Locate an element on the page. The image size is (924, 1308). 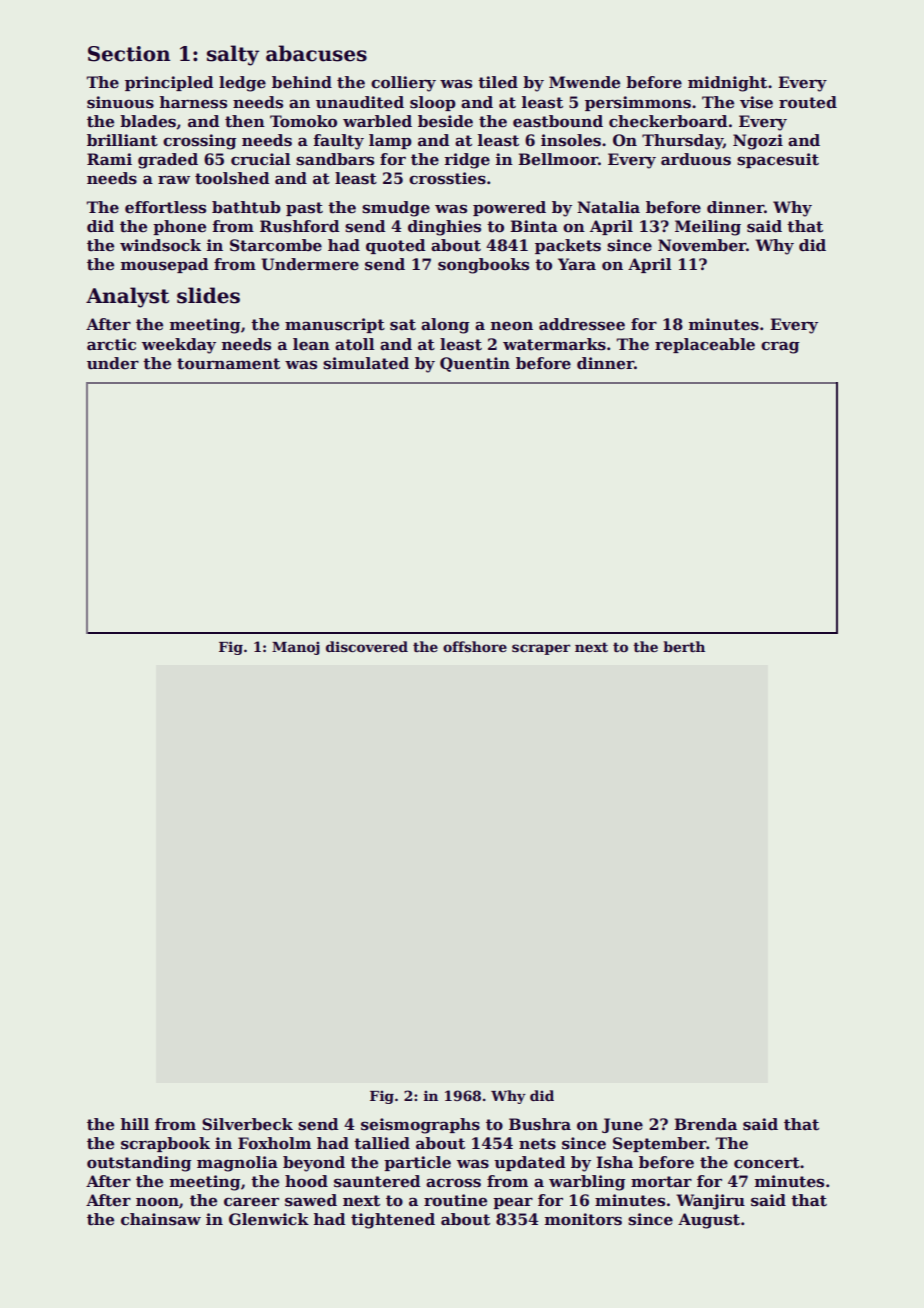
replaceable is located at coordinates (705, 345).
